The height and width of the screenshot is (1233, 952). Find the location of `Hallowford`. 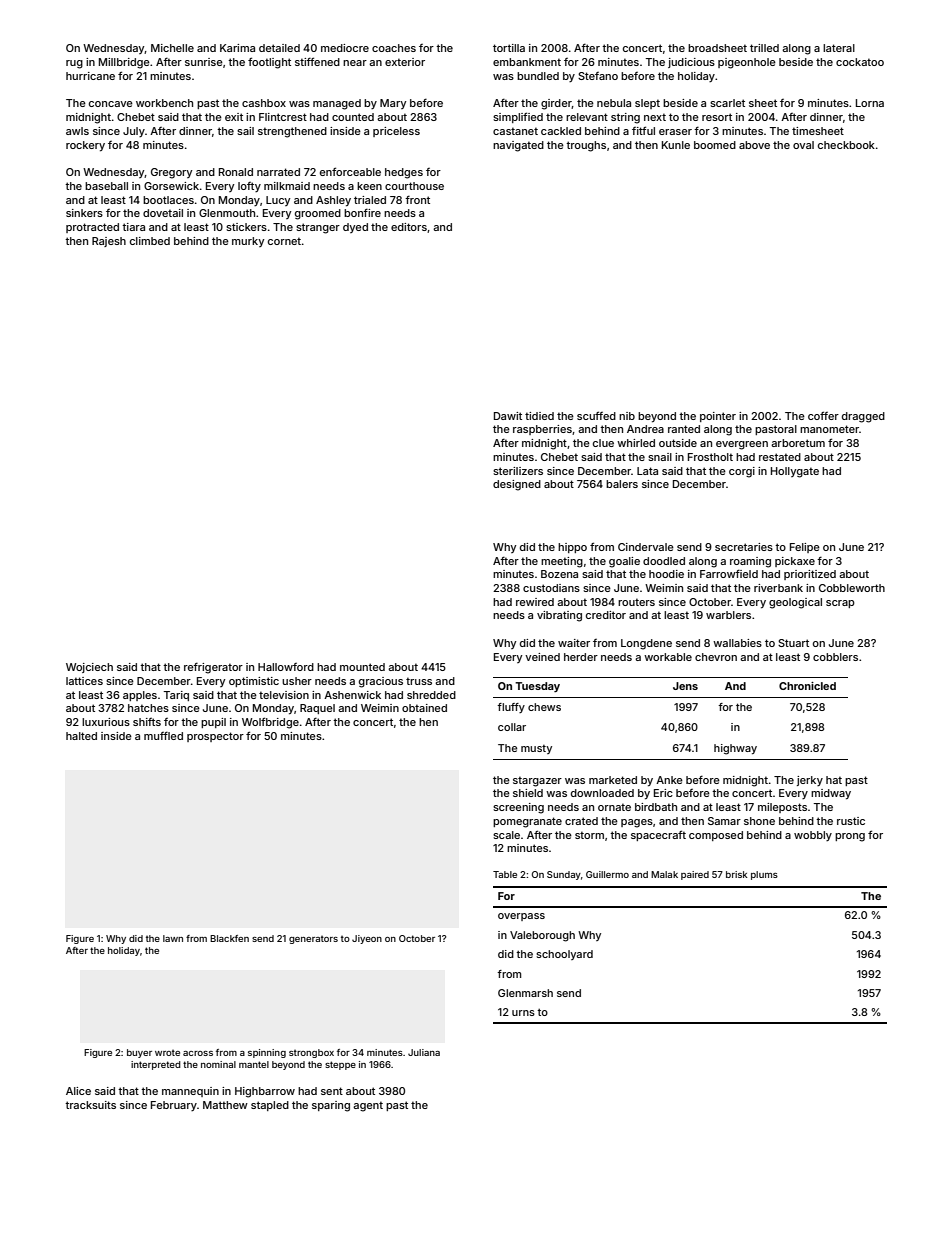

Hallowford is located at coordinates (286, 667).
